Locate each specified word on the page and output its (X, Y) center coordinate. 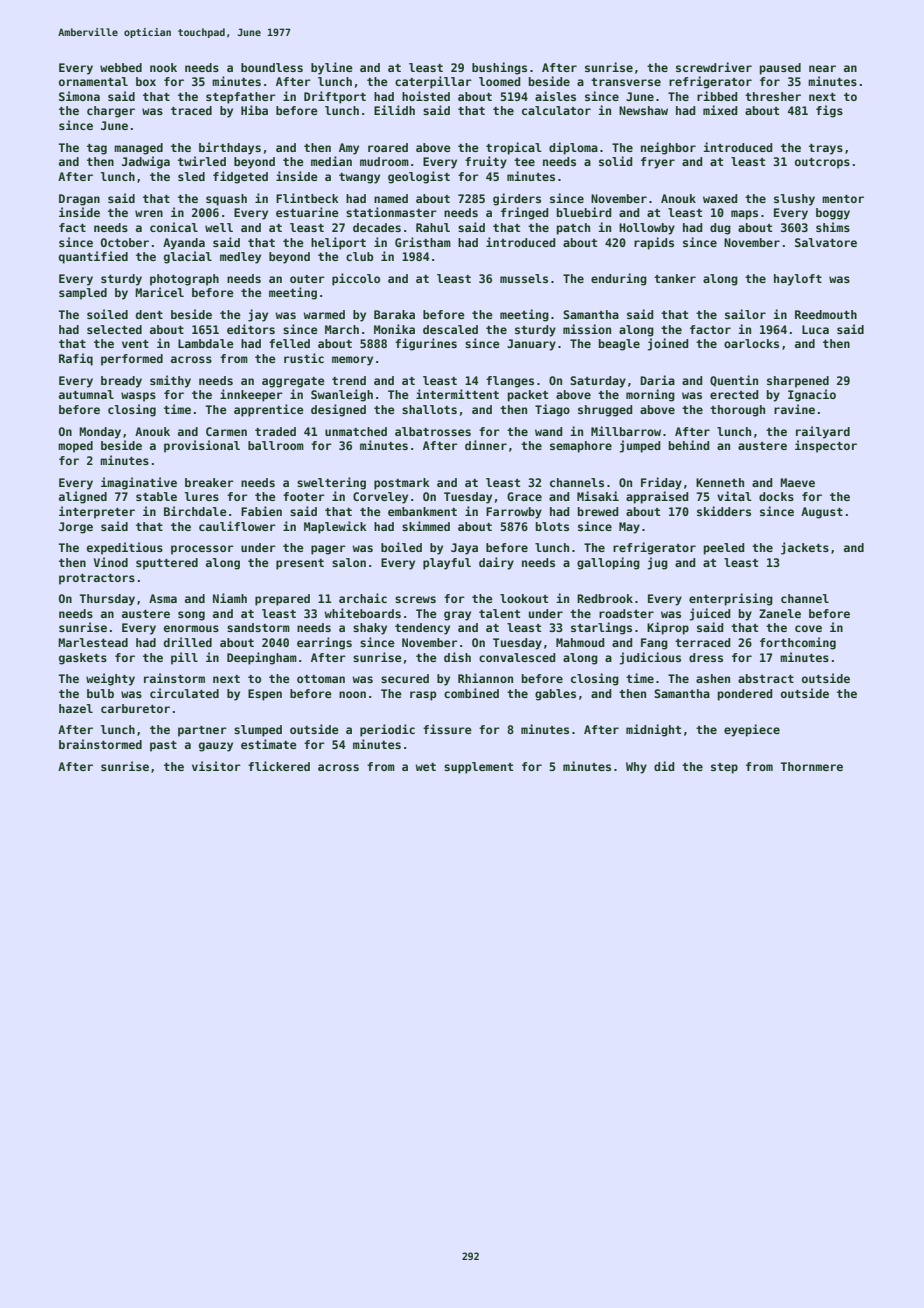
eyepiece (752, 730)
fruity (486, 162)
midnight (653, 730)
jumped (640, 446)
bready (121, 382)
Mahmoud (580, 642)
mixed (720, 110)
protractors (97, 579)
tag (97, 149)
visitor (216, 766)
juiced (710, 614)
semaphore (581, 447)
